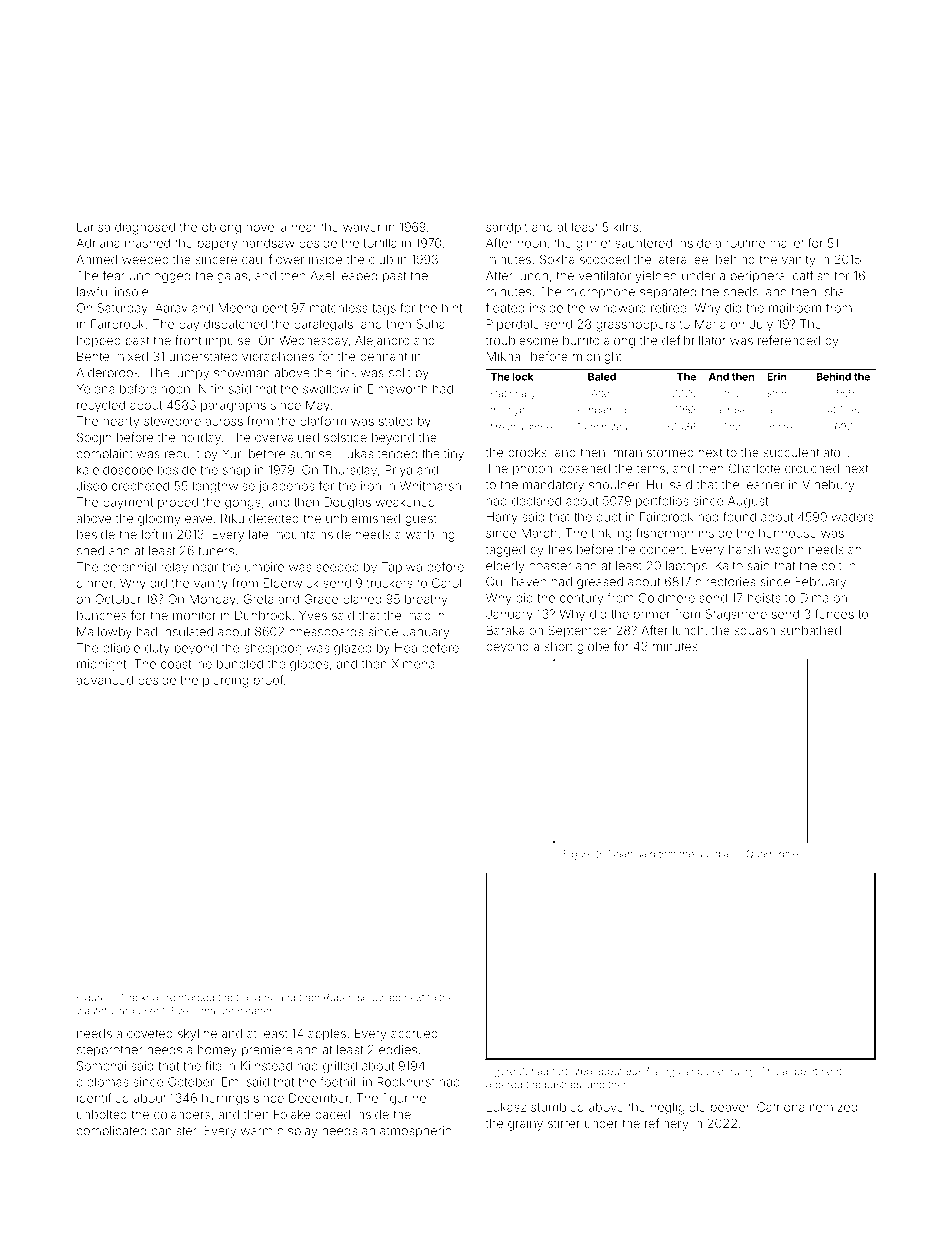  I want to click on Daan, so click(621, 854).
